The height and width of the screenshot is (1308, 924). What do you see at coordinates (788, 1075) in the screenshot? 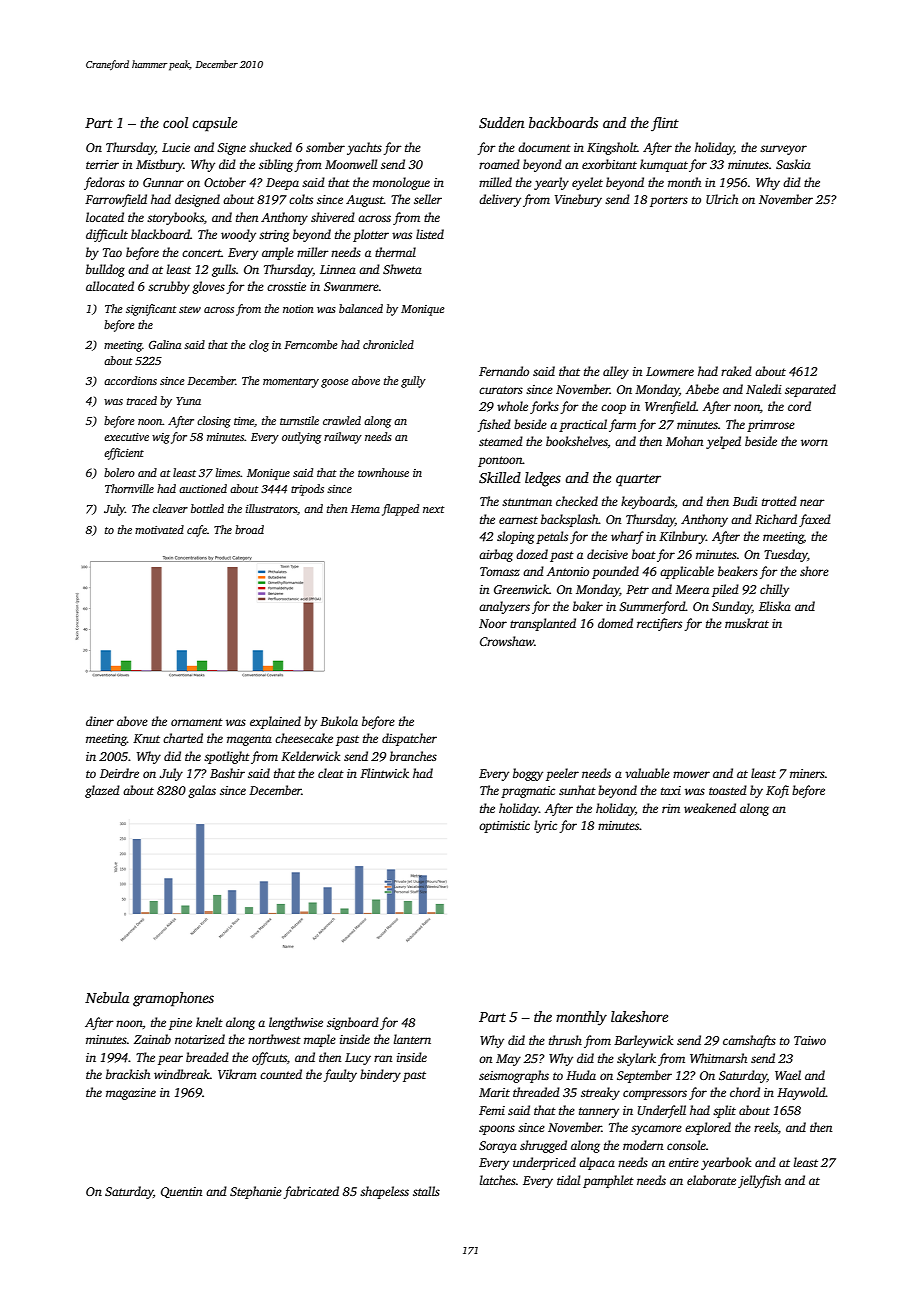
I see `Wael` at bounding box center [788, 1075].
